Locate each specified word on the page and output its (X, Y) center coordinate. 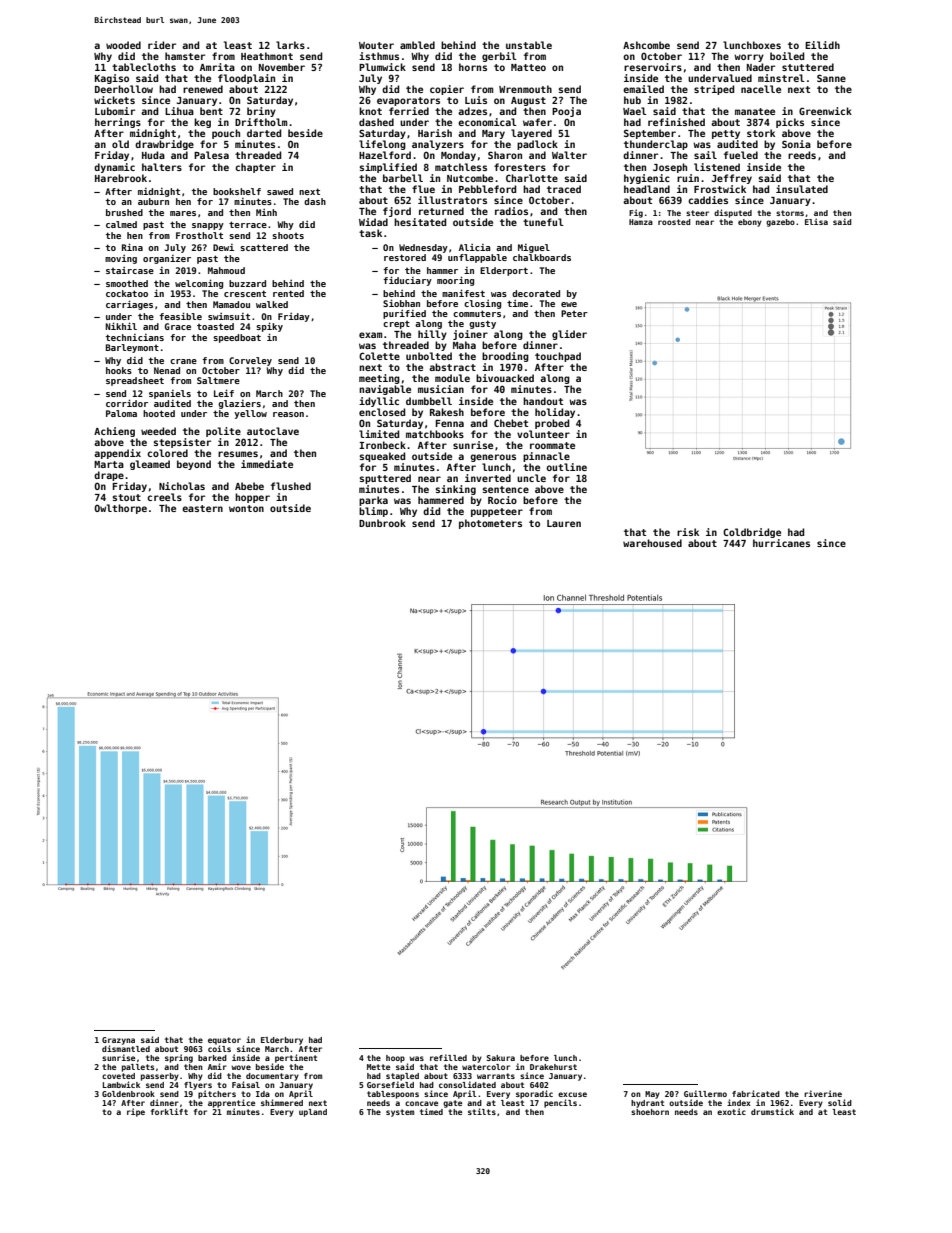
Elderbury (282, 1041)
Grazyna (118, 1041)
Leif (224, 393)
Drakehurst (553, 1067)
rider (162, 45)
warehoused (652, 543)
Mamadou (231, 304)
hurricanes (781, 543)
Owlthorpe (120, 509)
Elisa (816, 221)
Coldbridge (752, 533)
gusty (482, 324)
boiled (787, 56)
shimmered (282, 1102)
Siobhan (401, 303)
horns (473, 67)
